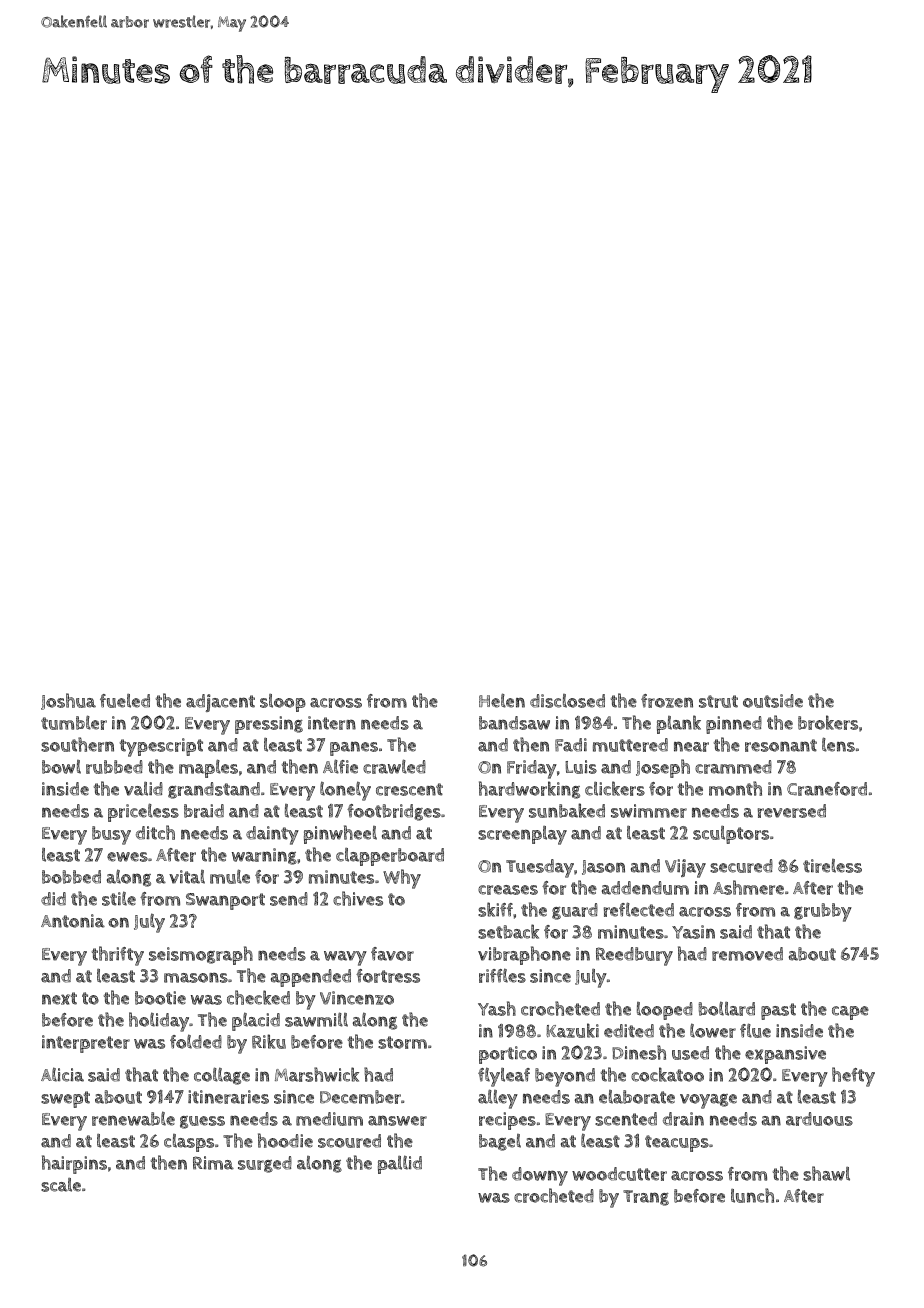 This screenshot has height=1308, width=924. I want to click on reversed, so click(792, 811).
